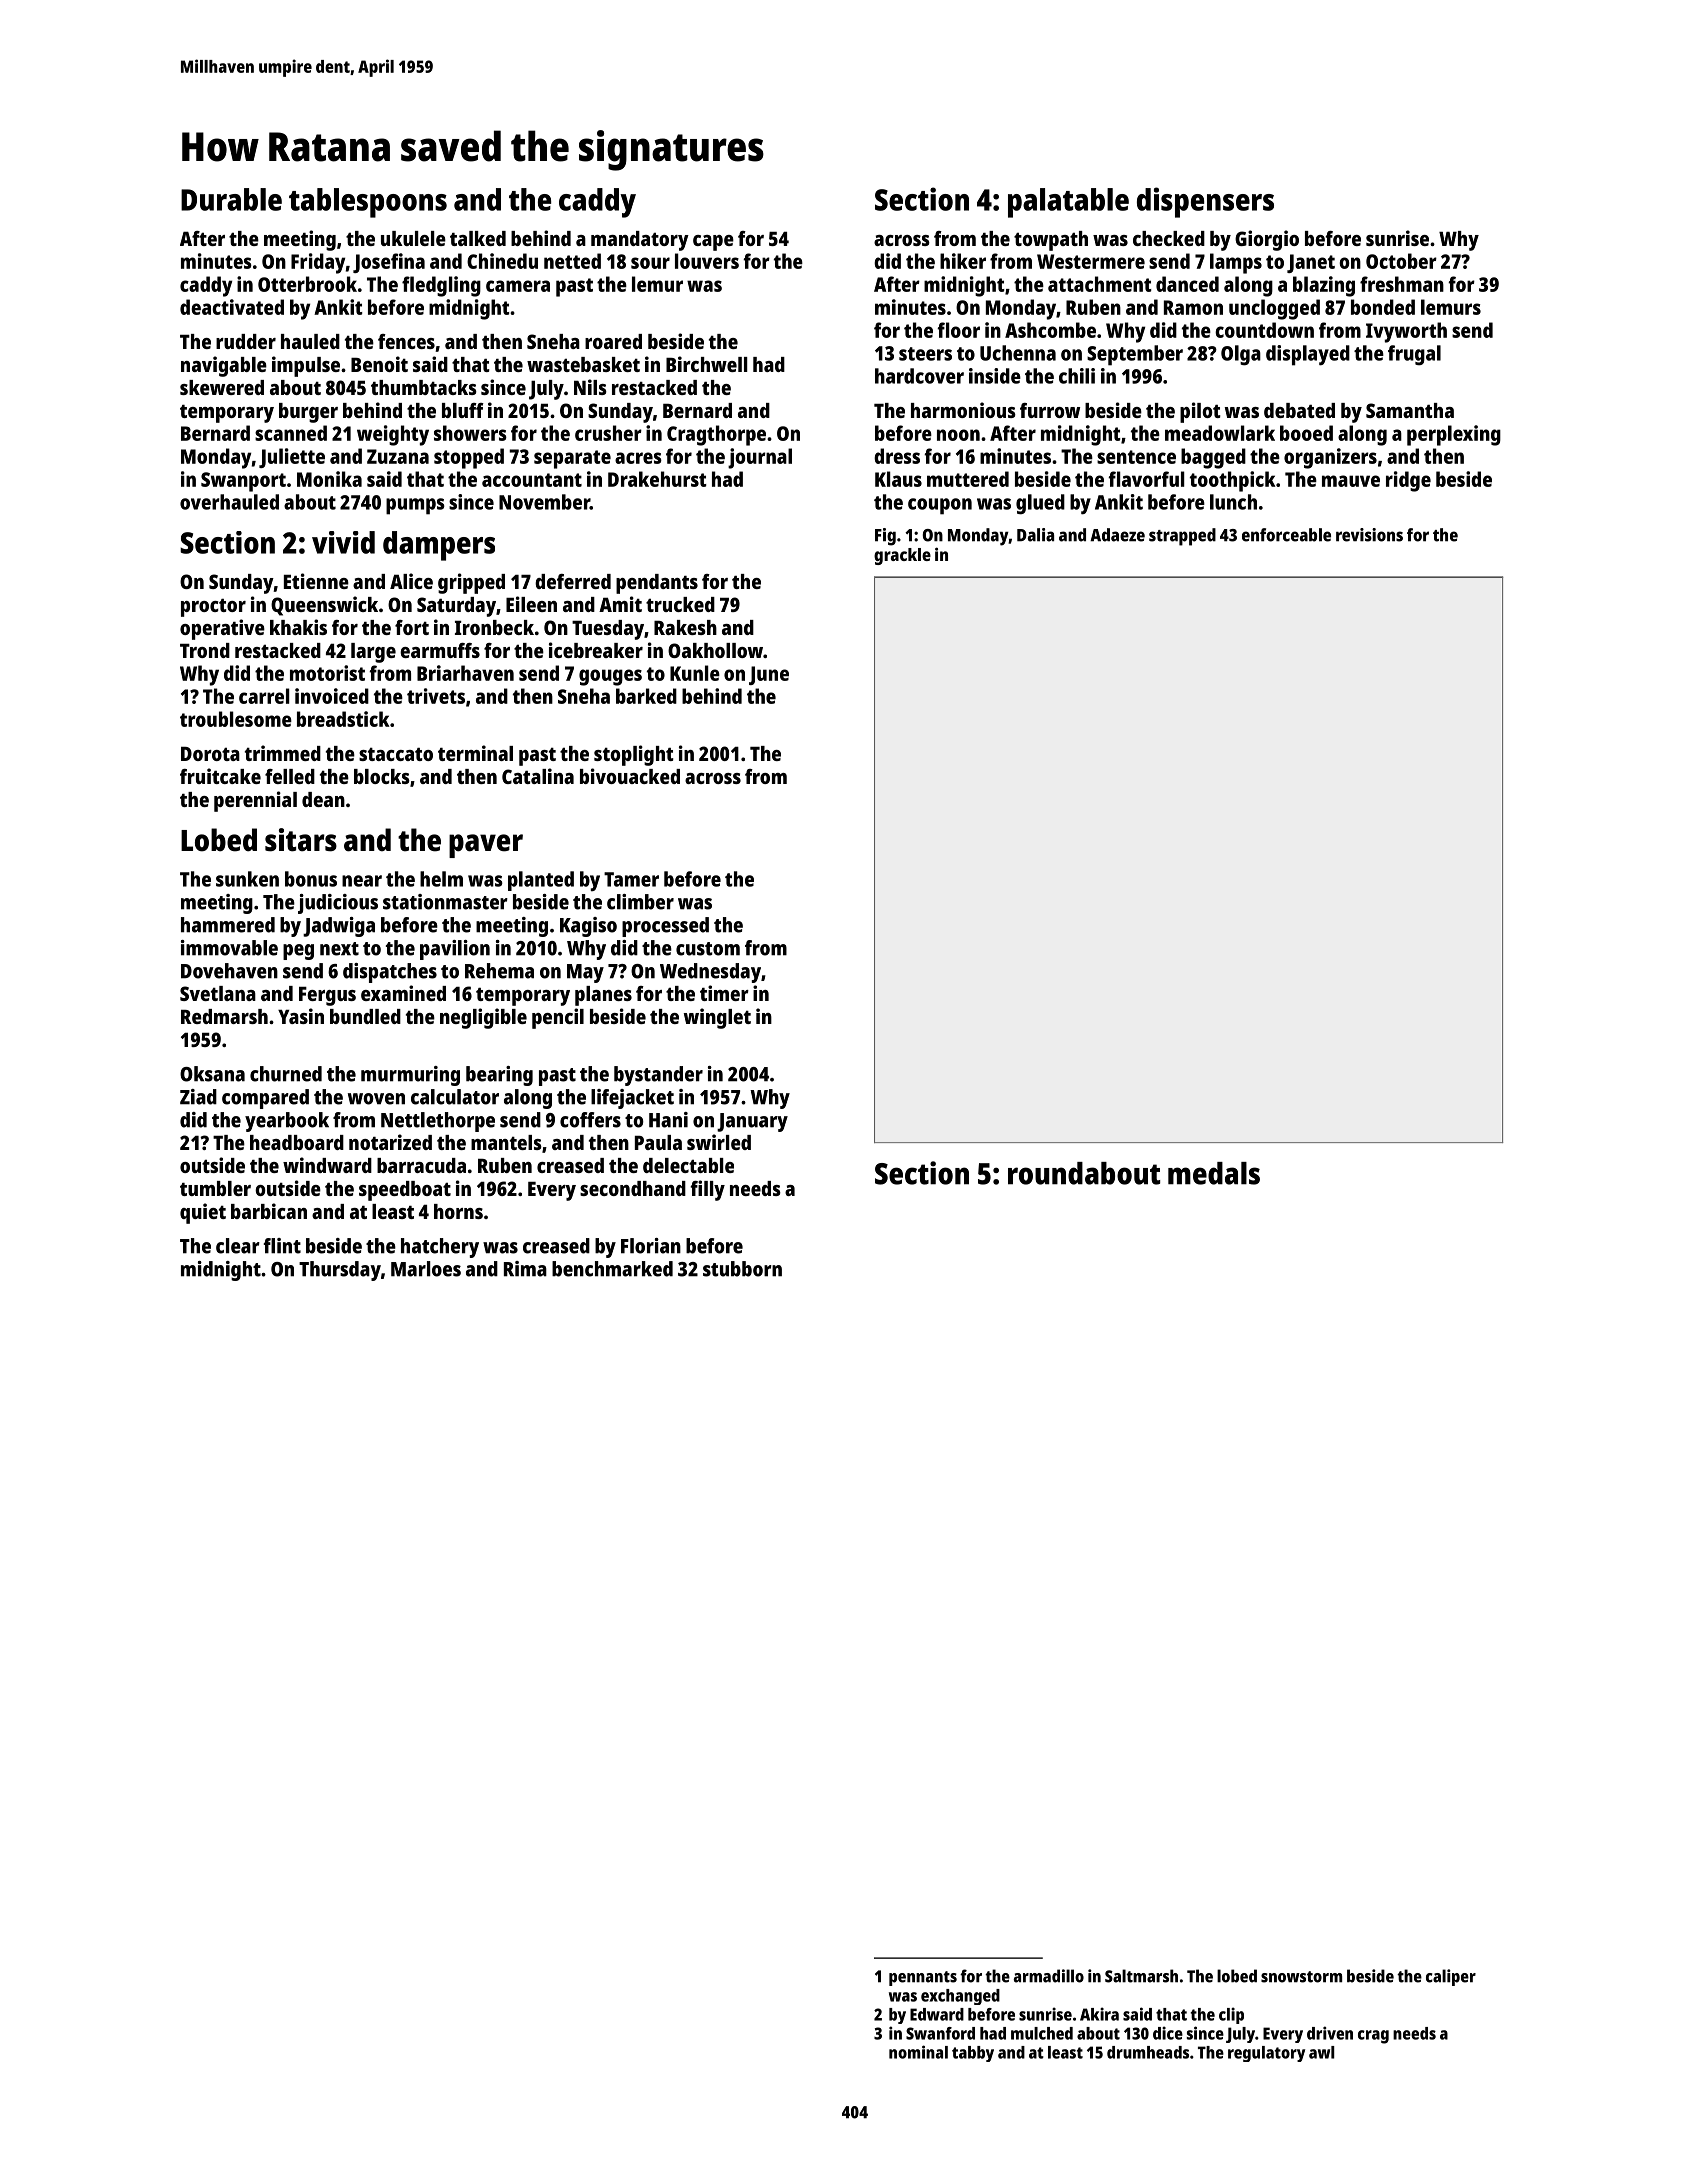  I want to click on dispensers, so click(1205, 202).
